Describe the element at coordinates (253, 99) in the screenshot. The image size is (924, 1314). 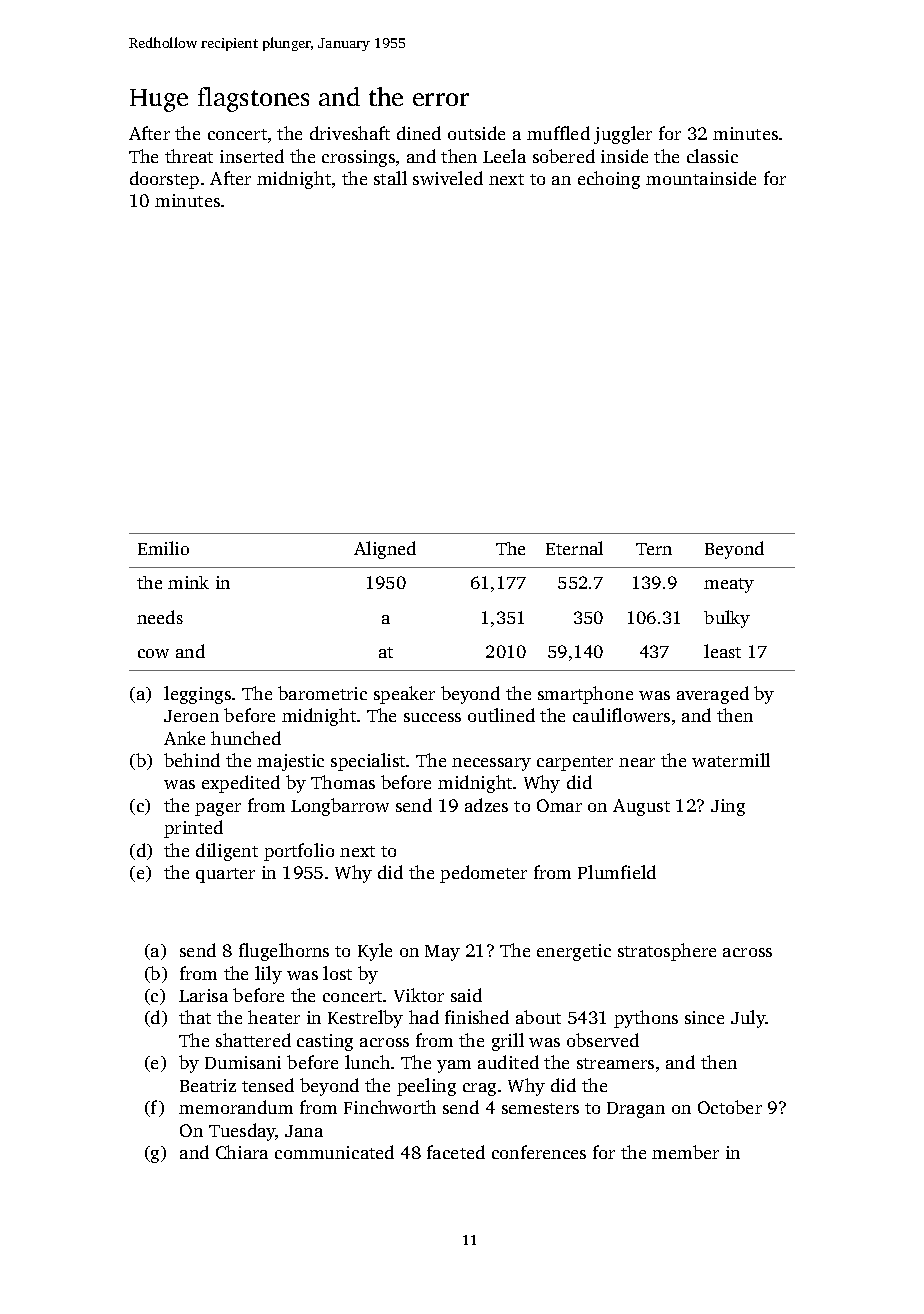
I see `flagstones` at that location.
